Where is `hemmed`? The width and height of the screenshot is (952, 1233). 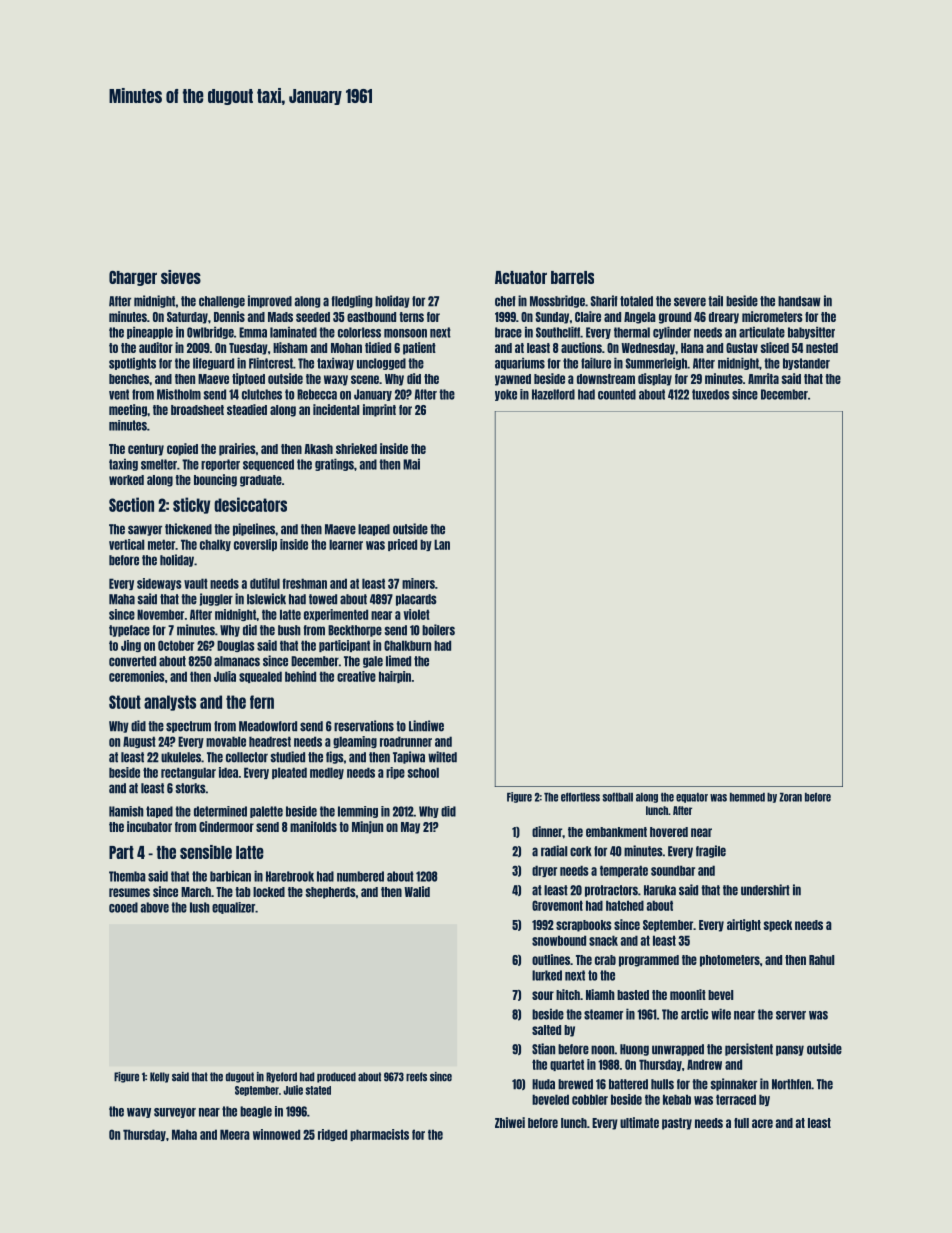 hemmed is located at coordinates (747, 797).
